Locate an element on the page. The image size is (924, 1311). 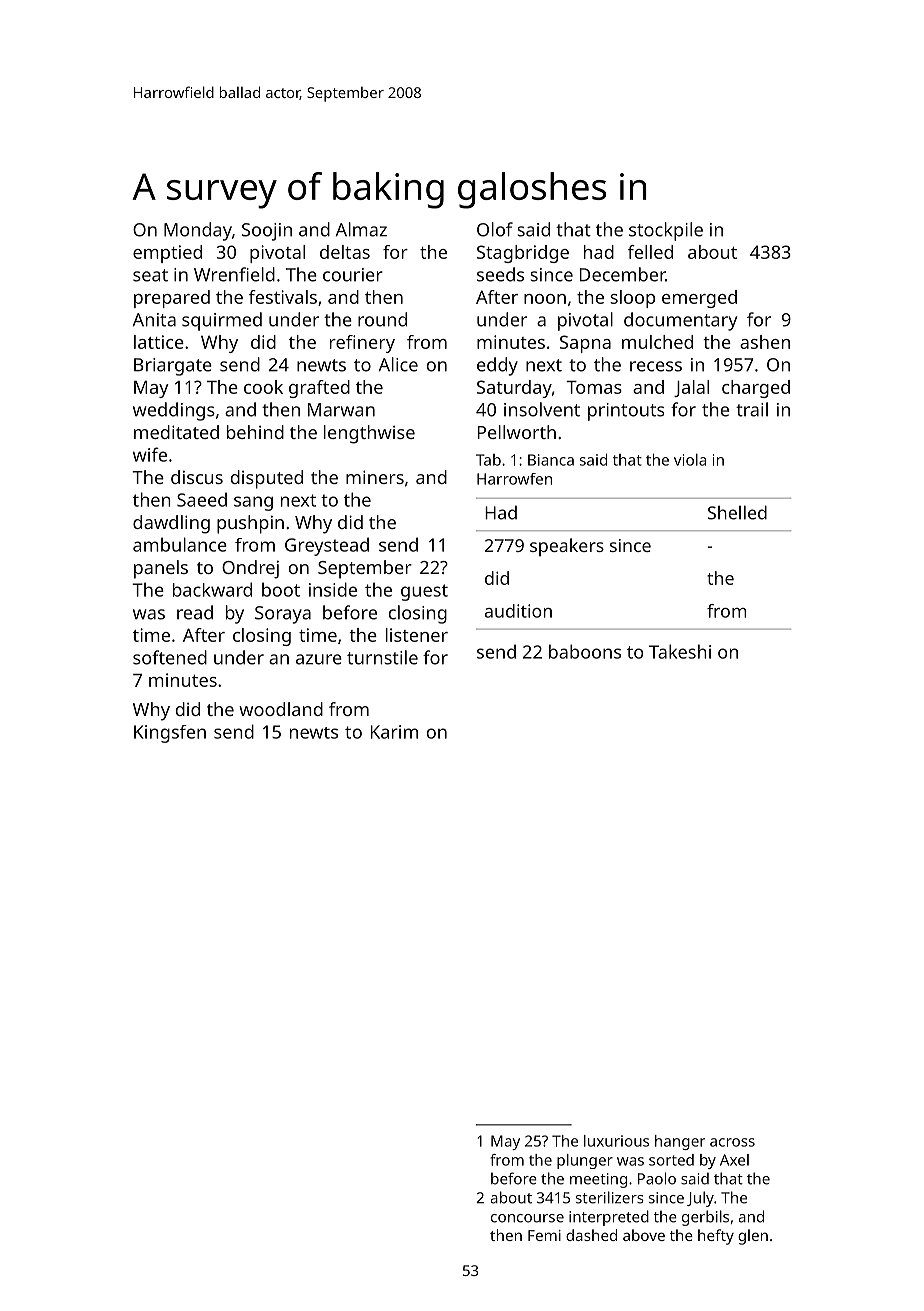
baboons is located at coordinates (585, 651).
